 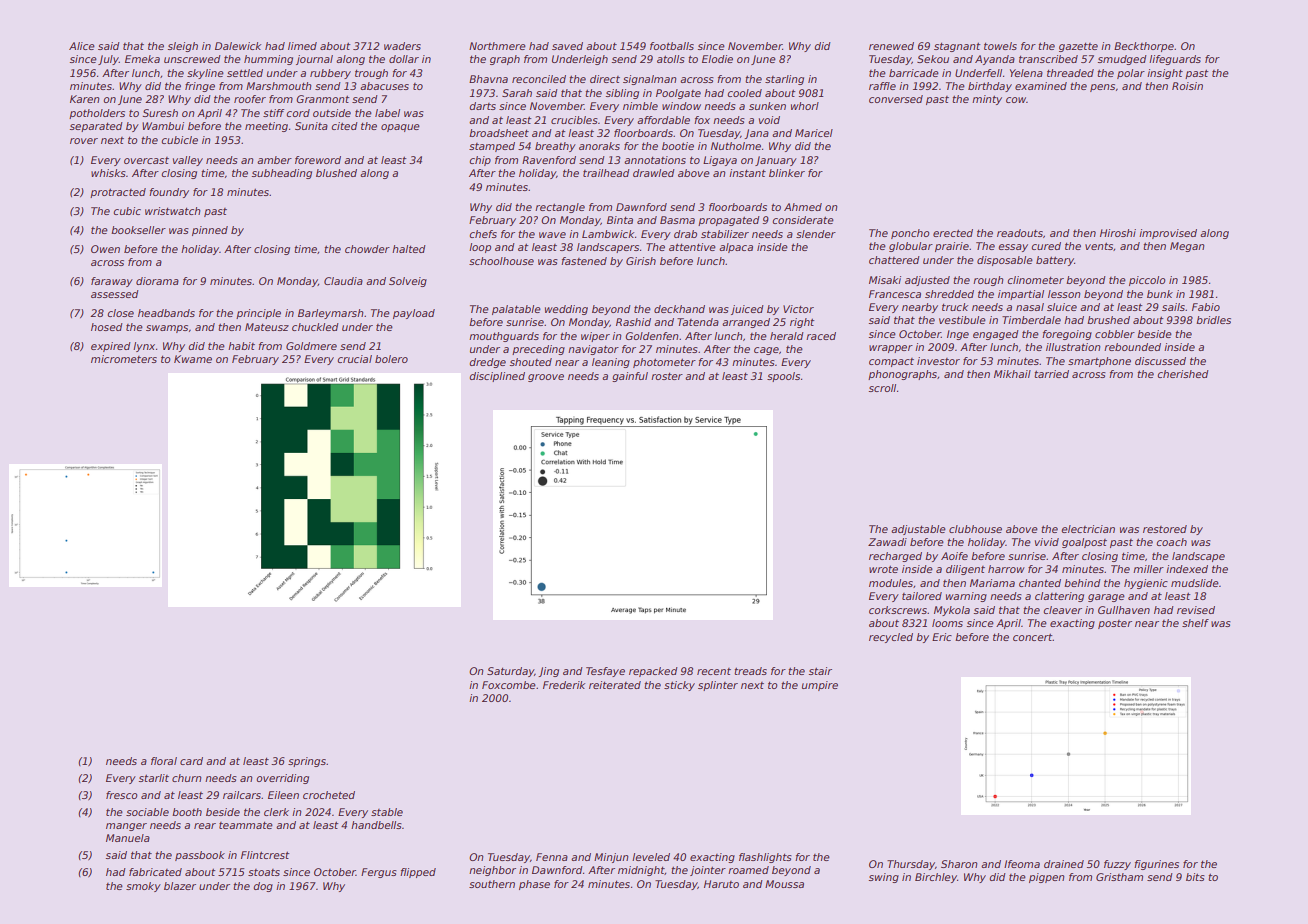 What do you see at coordinates (331, 314) in the document?
I see `Barleymarsh` at bounding box center [331, 314].
